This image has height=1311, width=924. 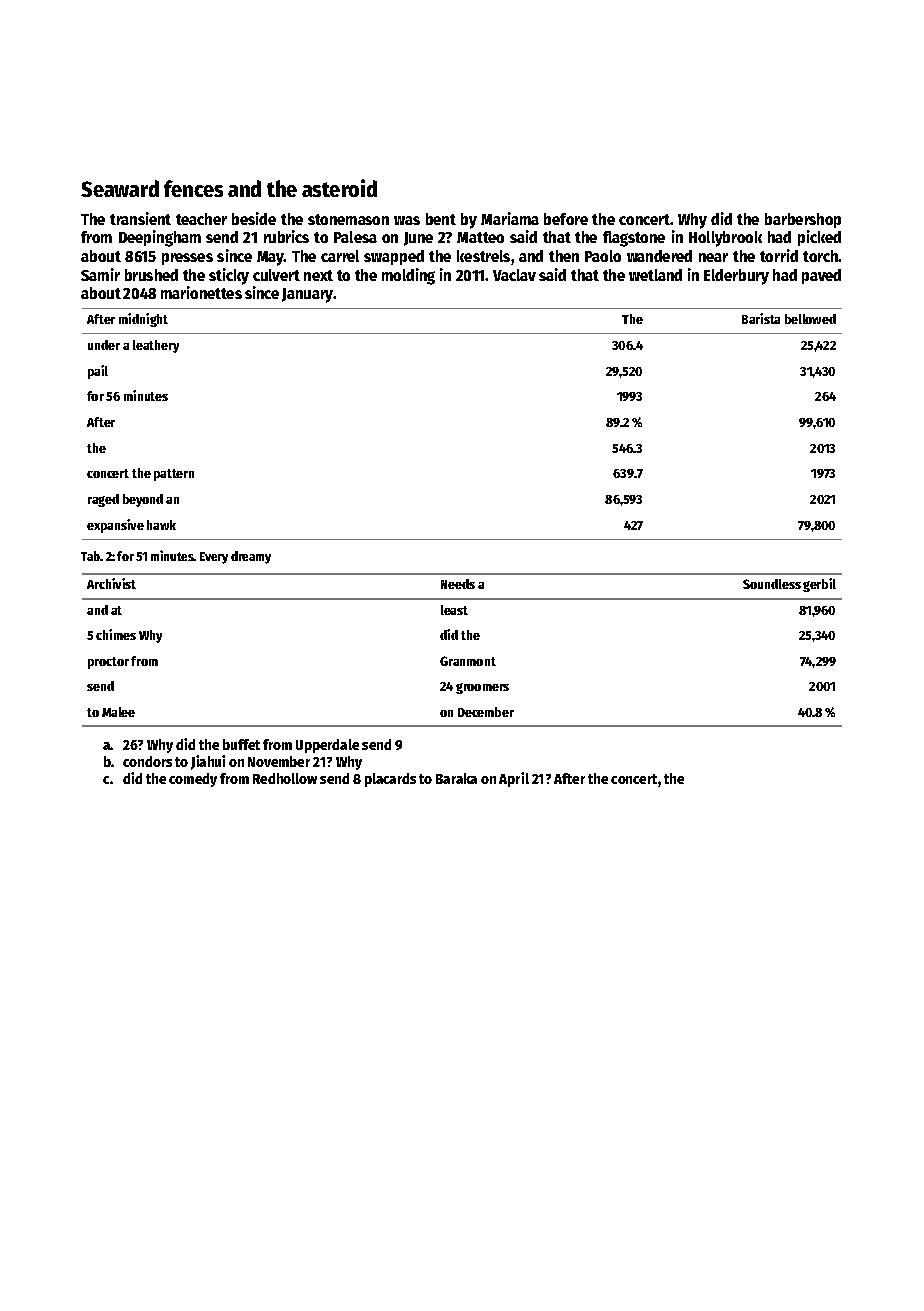 I want to click on barbershop, so click(x=803, y=220).
